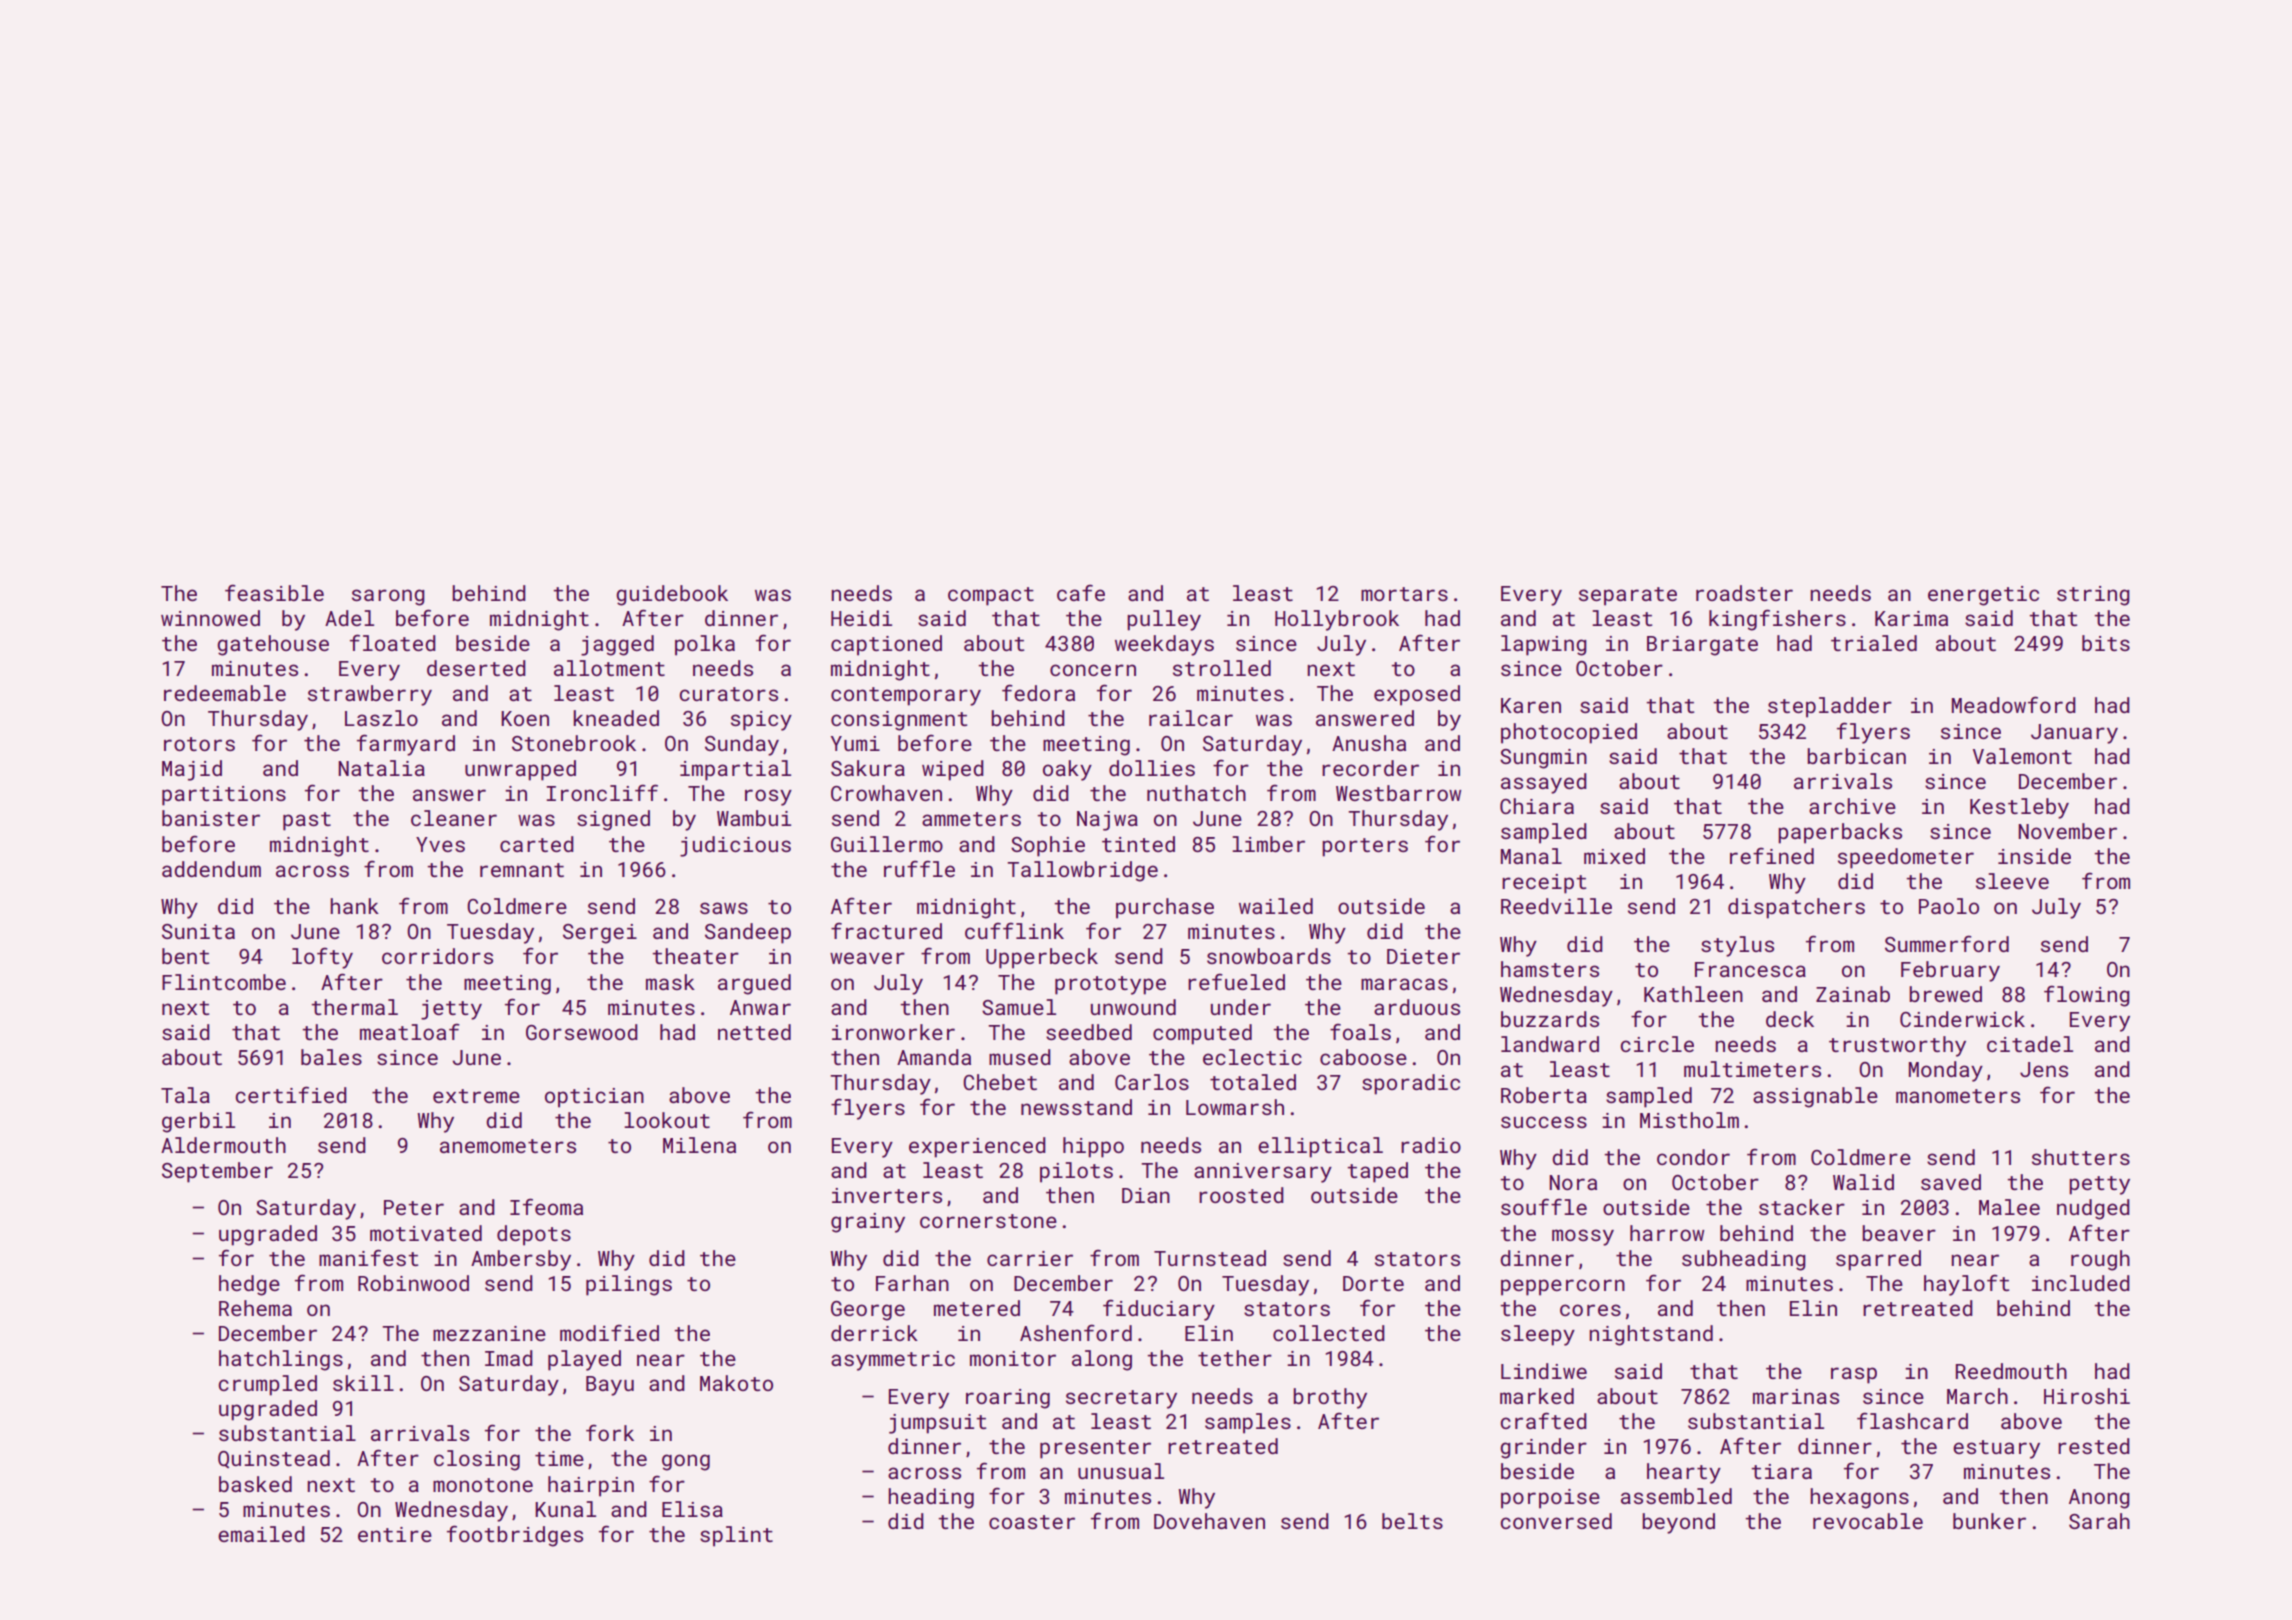 This screenshot has width=2292, height=1620. I want to click on Dorte, so click(1373, 1283).
